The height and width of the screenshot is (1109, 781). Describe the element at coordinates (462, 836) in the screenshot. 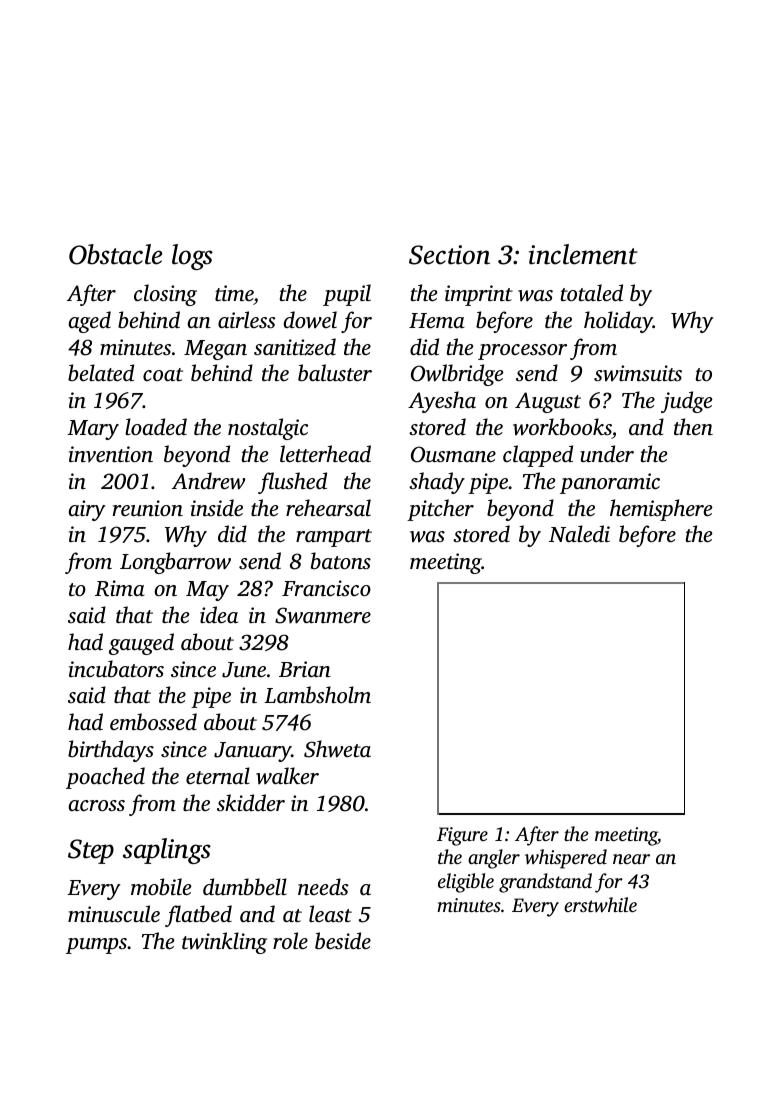

I see `Figure` at that location.
